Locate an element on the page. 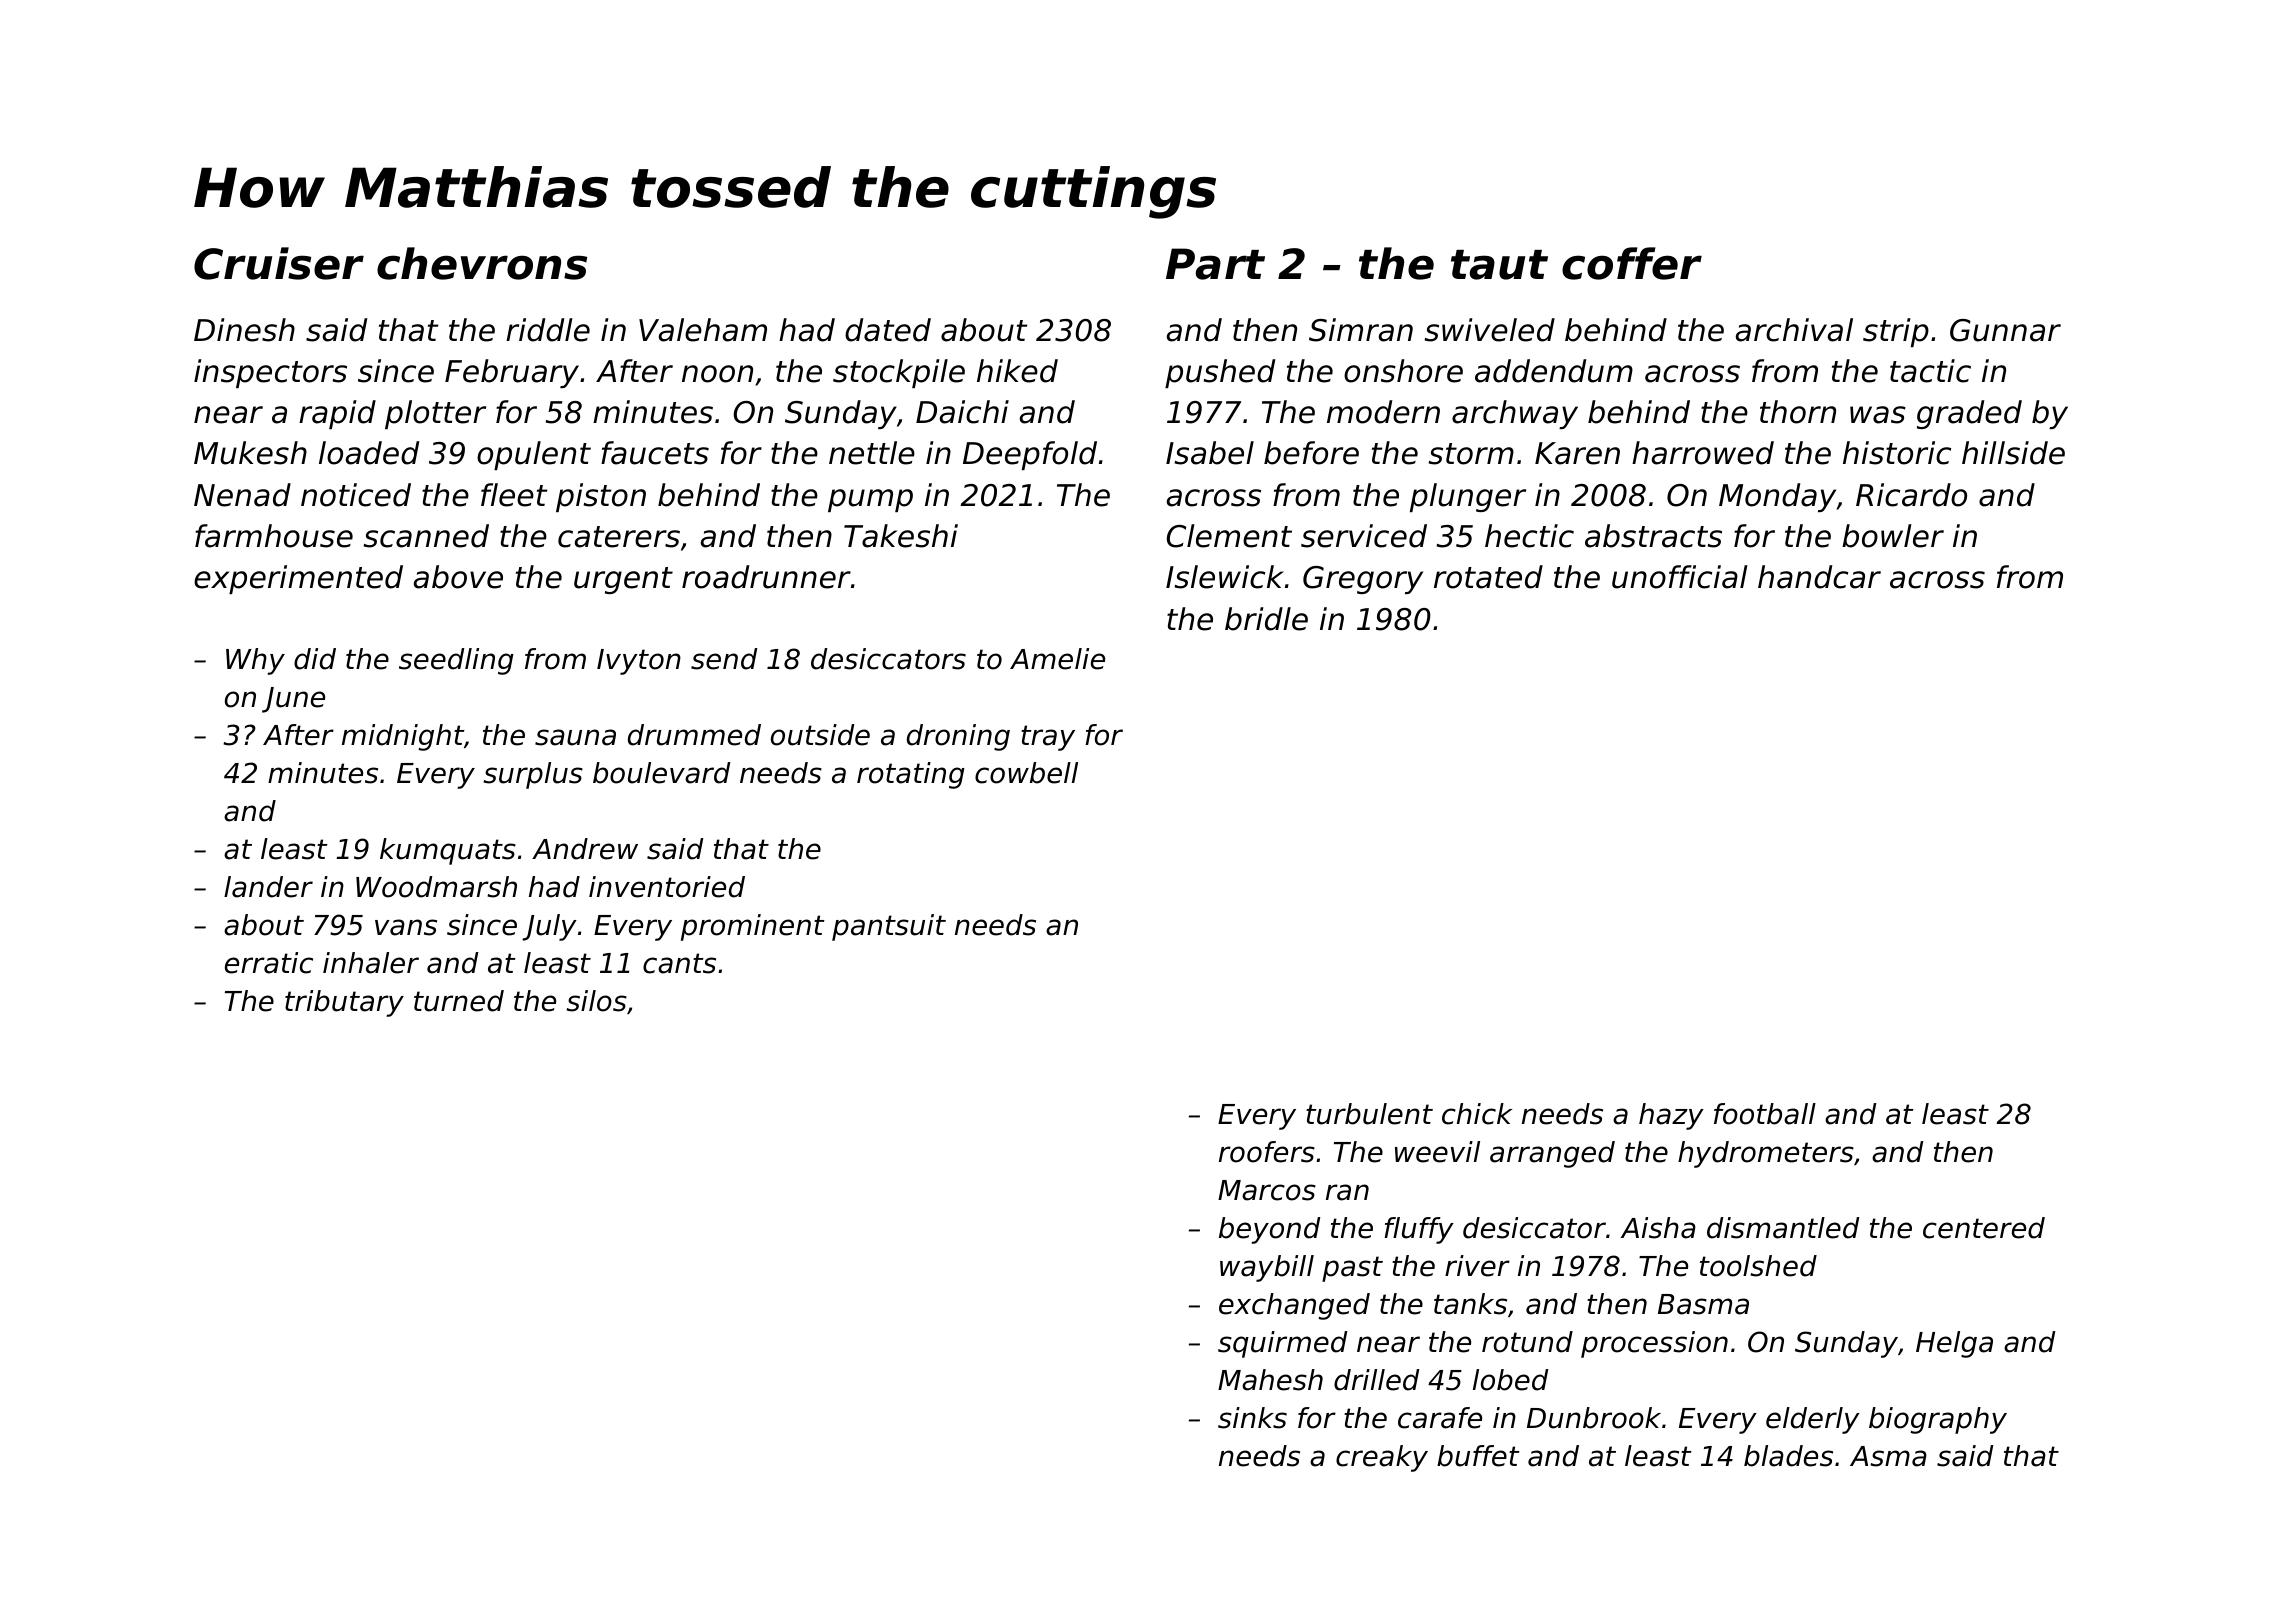 Image resolution: width=2292 pixels, height=1620 pixels. silos is located at coordinates (596, 1001).
